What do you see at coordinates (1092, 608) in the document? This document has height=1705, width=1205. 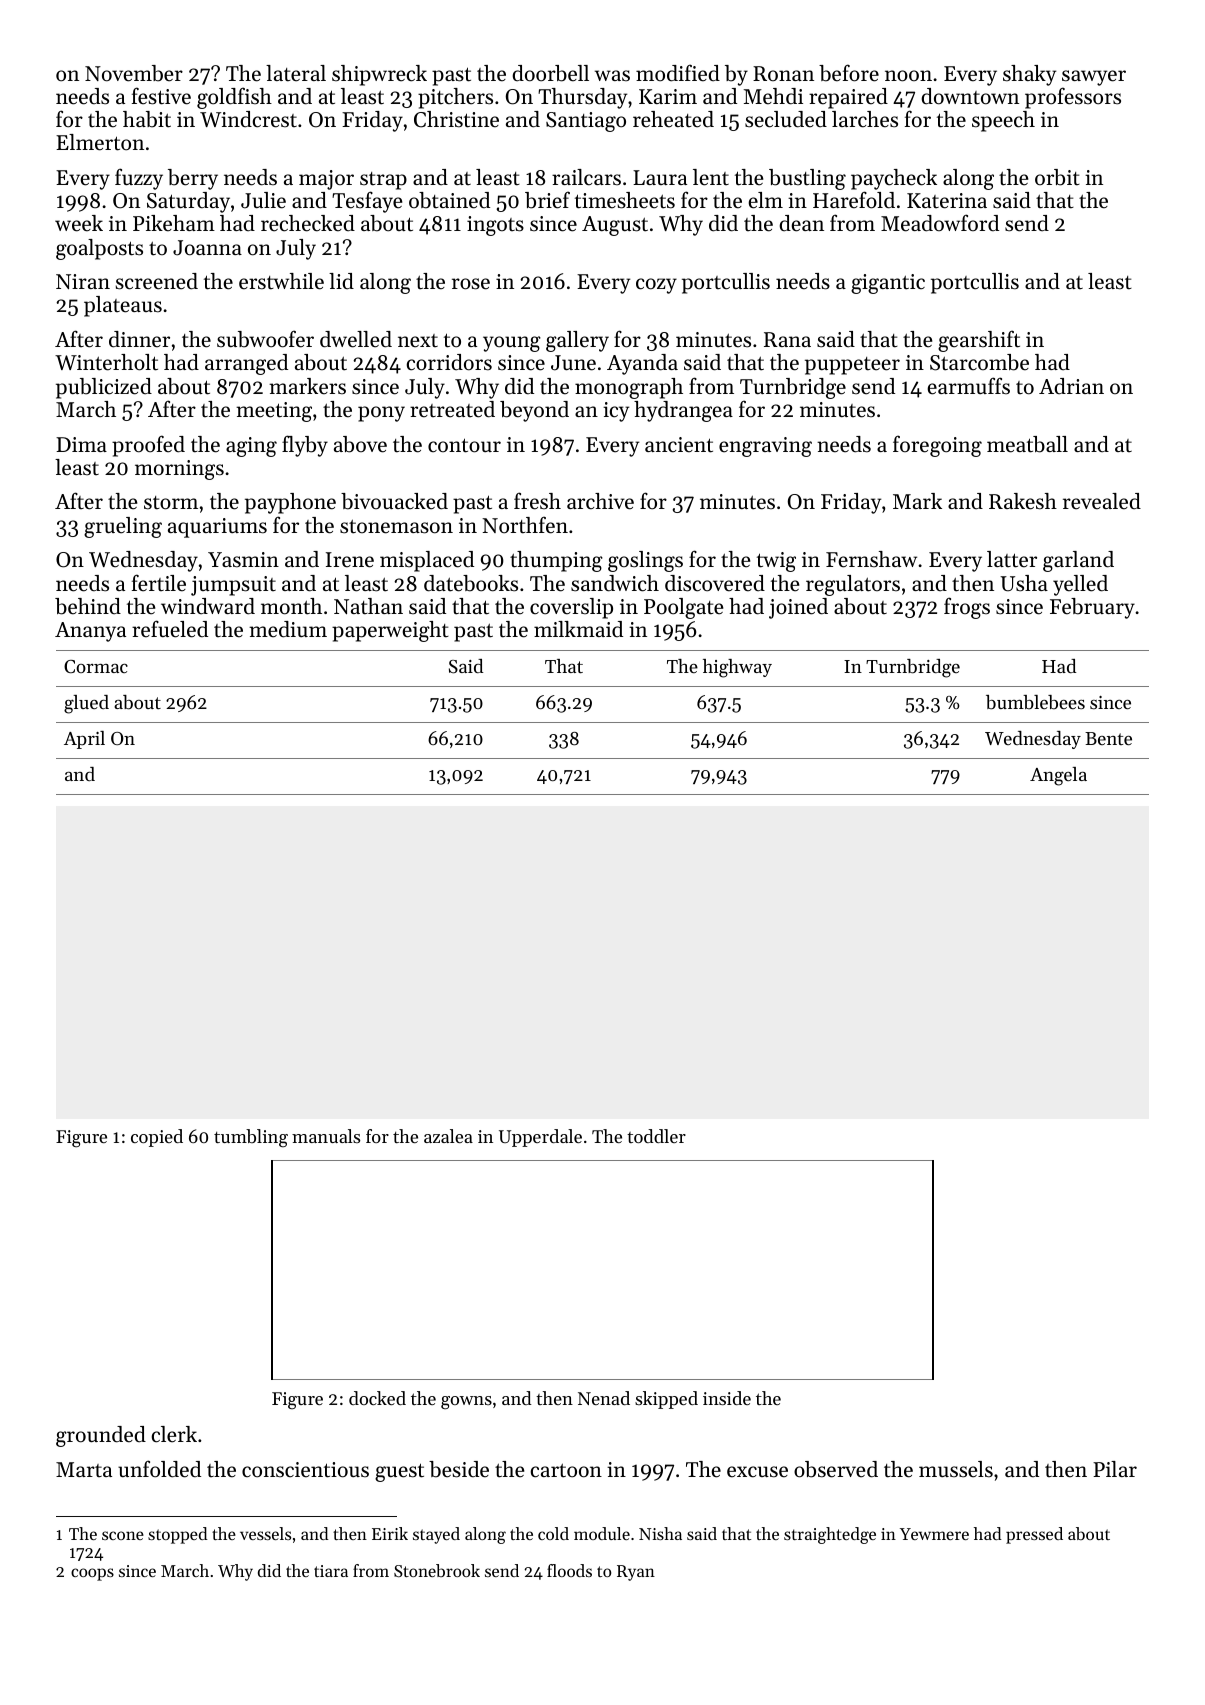 I see `February` at bounding box center [1092, 608].
